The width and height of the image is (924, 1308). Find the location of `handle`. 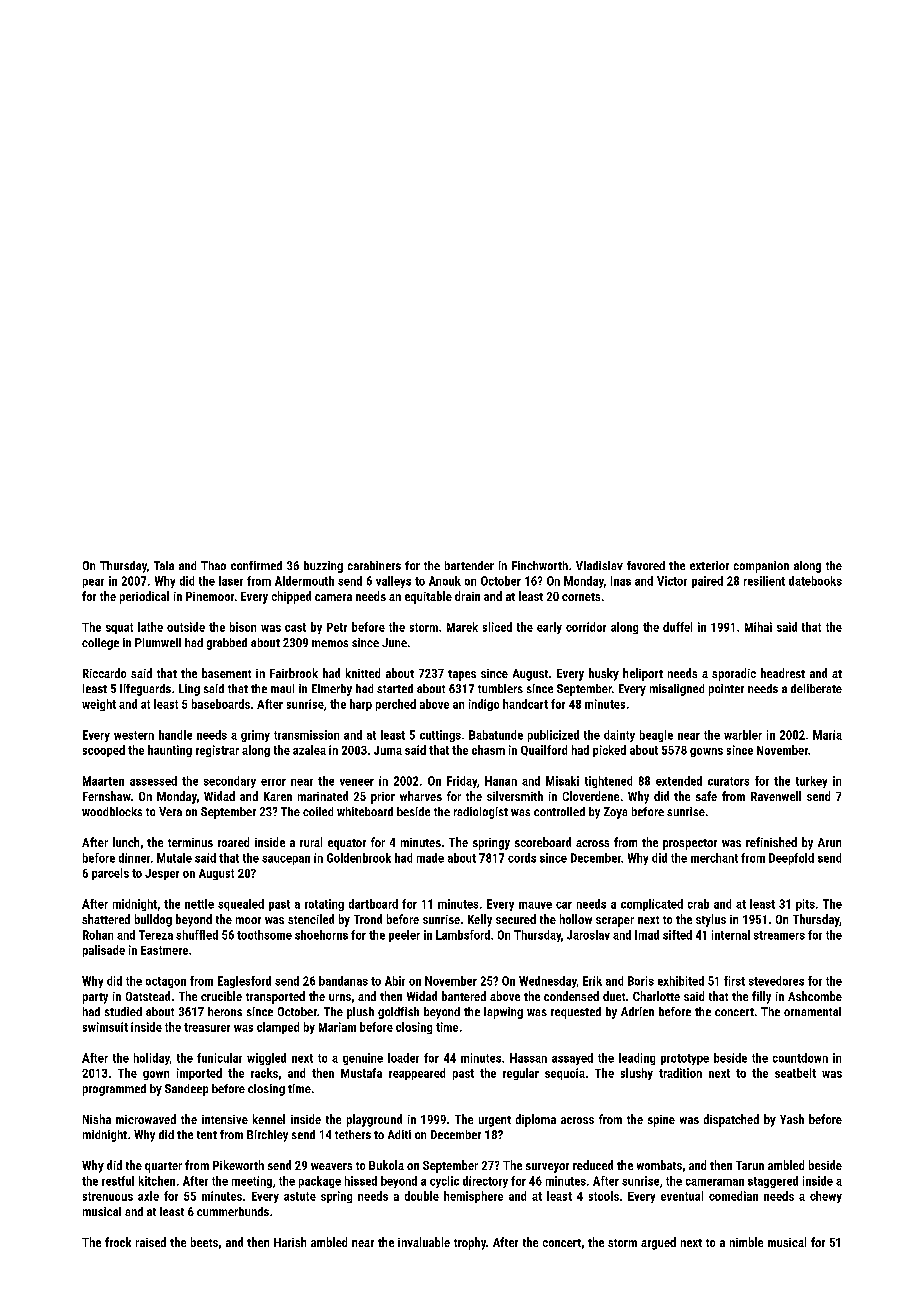

handle is located at coordinates (175, 735).
